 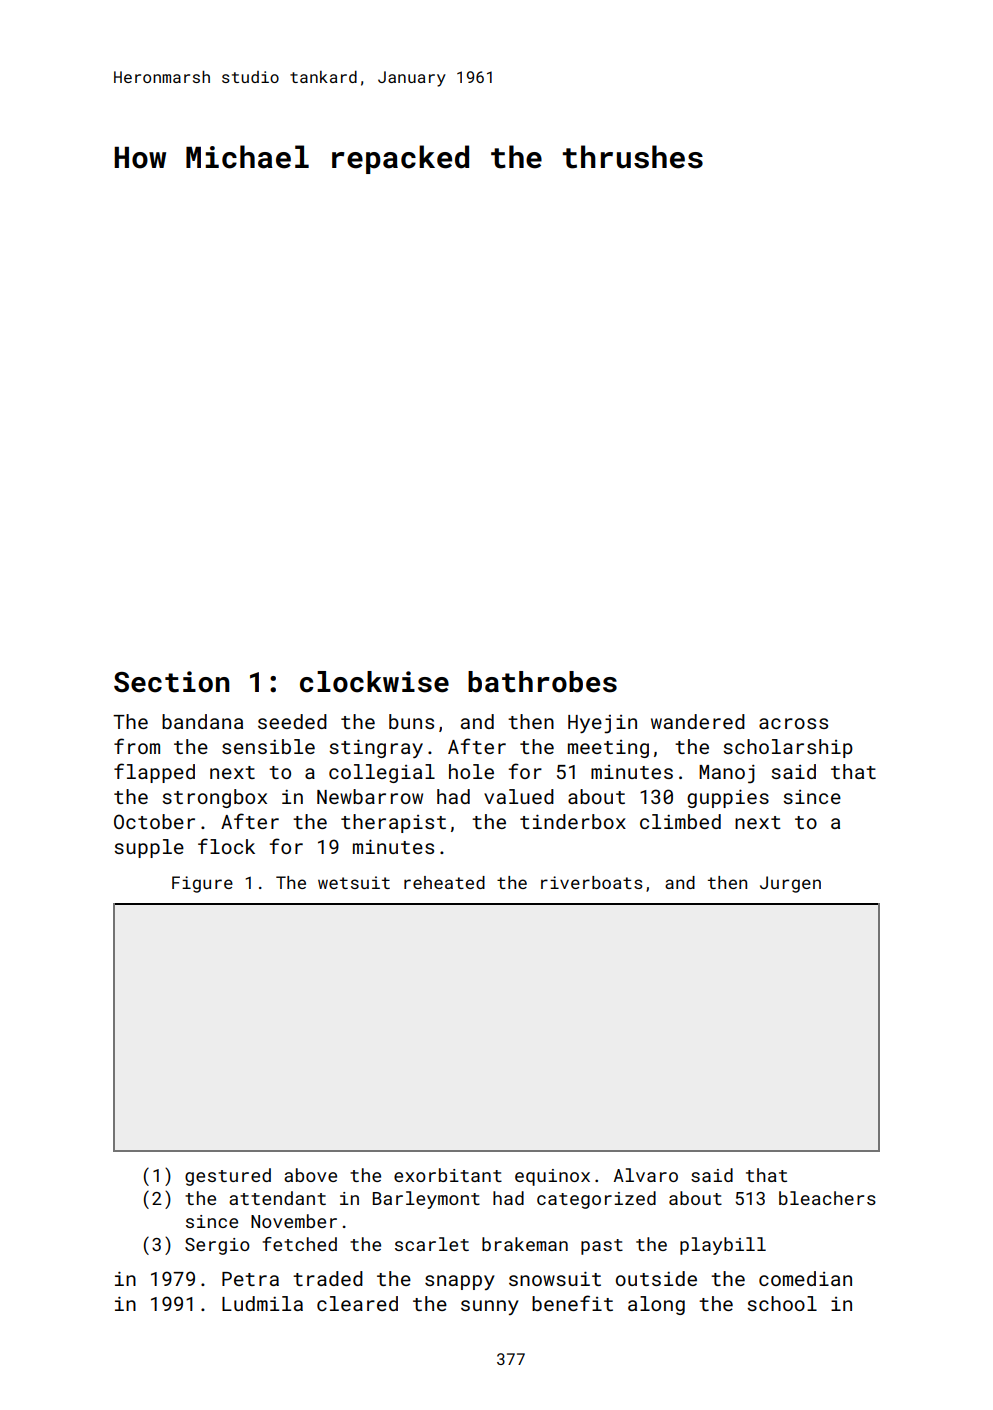 What do you see at coordinates (680, 821) in the image?
I see `climbed` at bounding box center [680, 821].
